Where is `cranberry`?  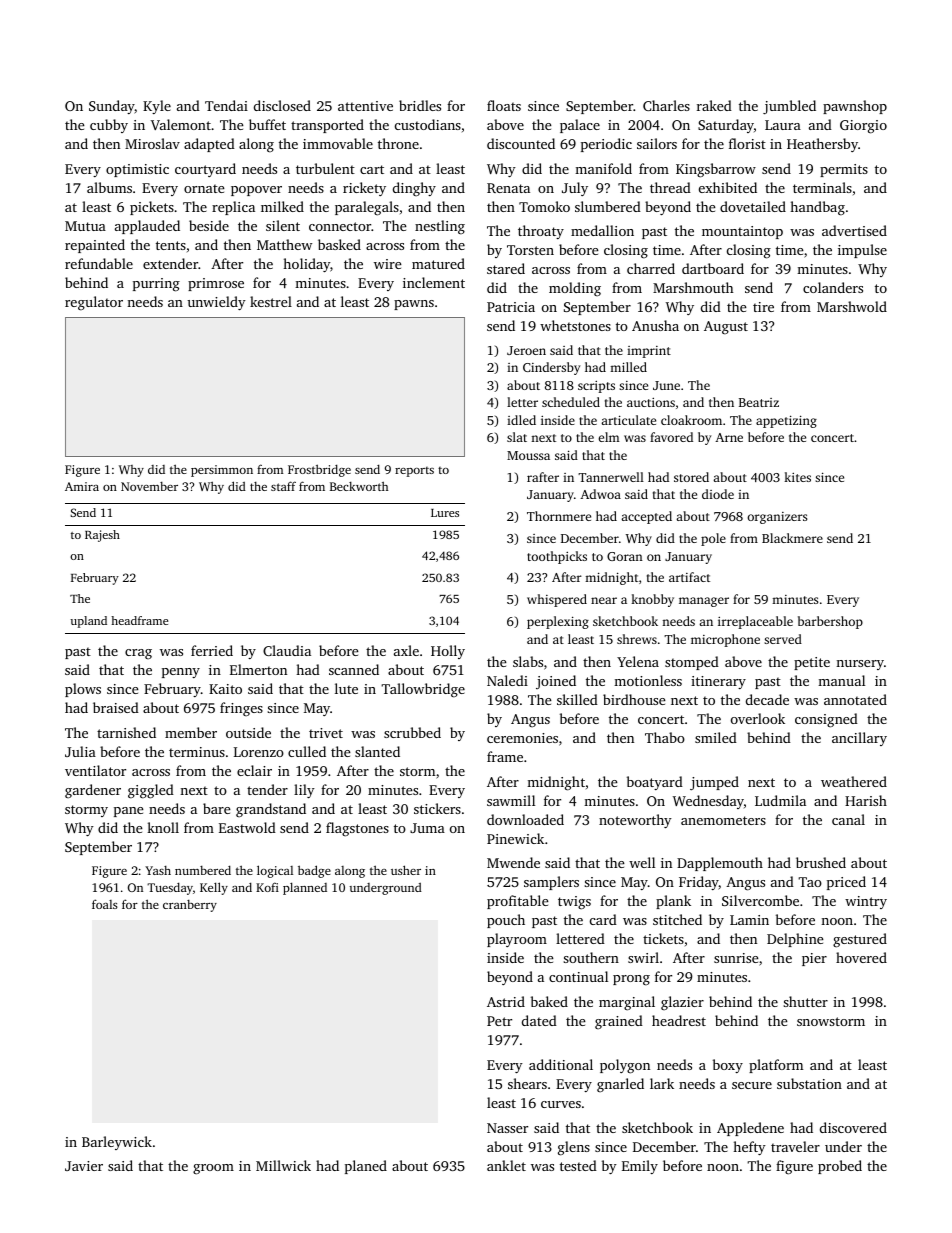
cranberry is located at coordinates (190, 906).
